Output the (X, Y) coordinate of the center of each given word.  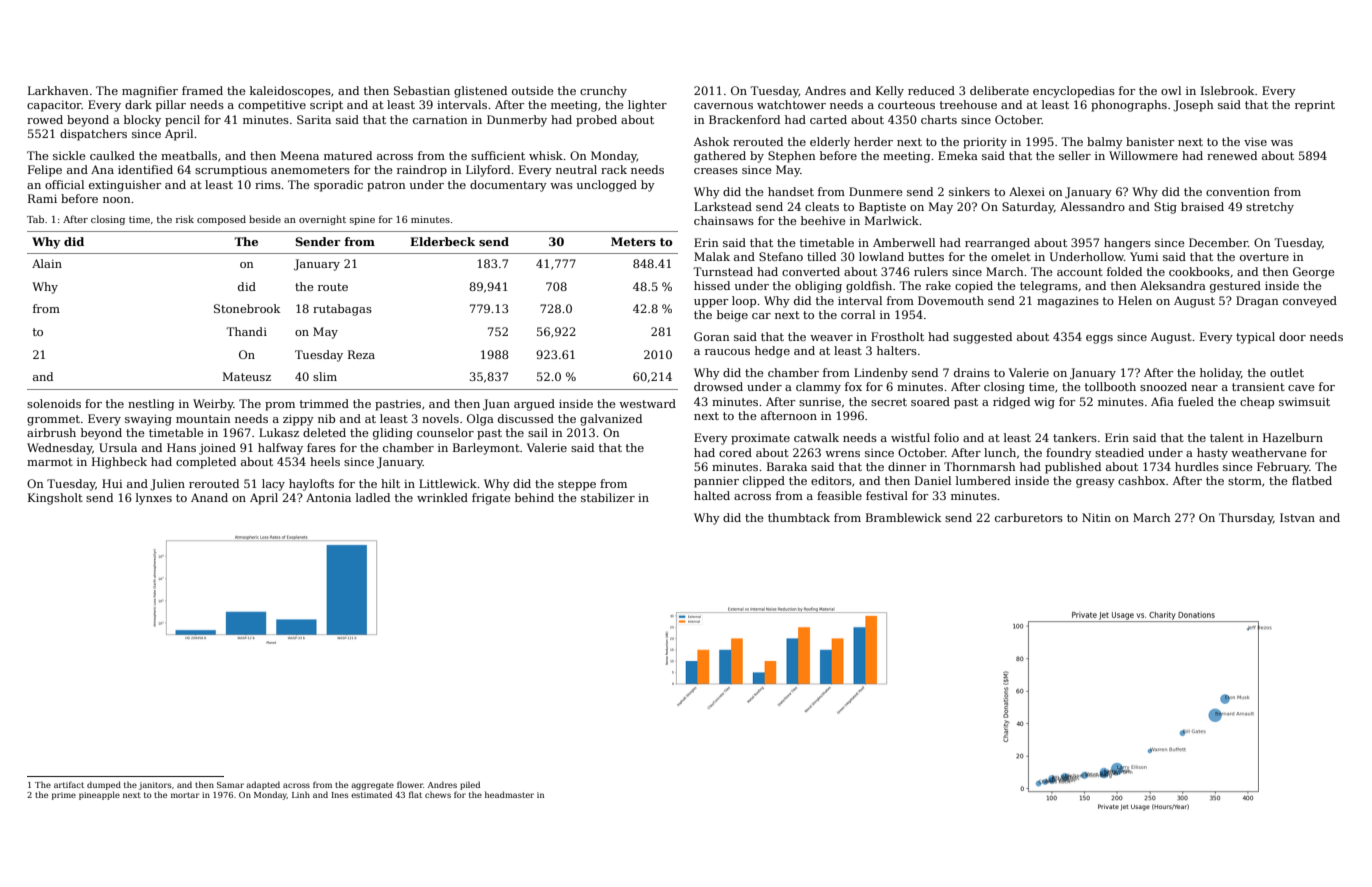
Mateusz (247, 376)
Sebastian (422, 90)
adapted (263, 785)
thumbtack (799, 517)
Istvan (1297, 517)
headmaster (509, 794)
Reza (361, 354)
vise (1255, 141)
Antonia (328, 497)
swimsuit (1304, 401)
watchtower (791, 104)
